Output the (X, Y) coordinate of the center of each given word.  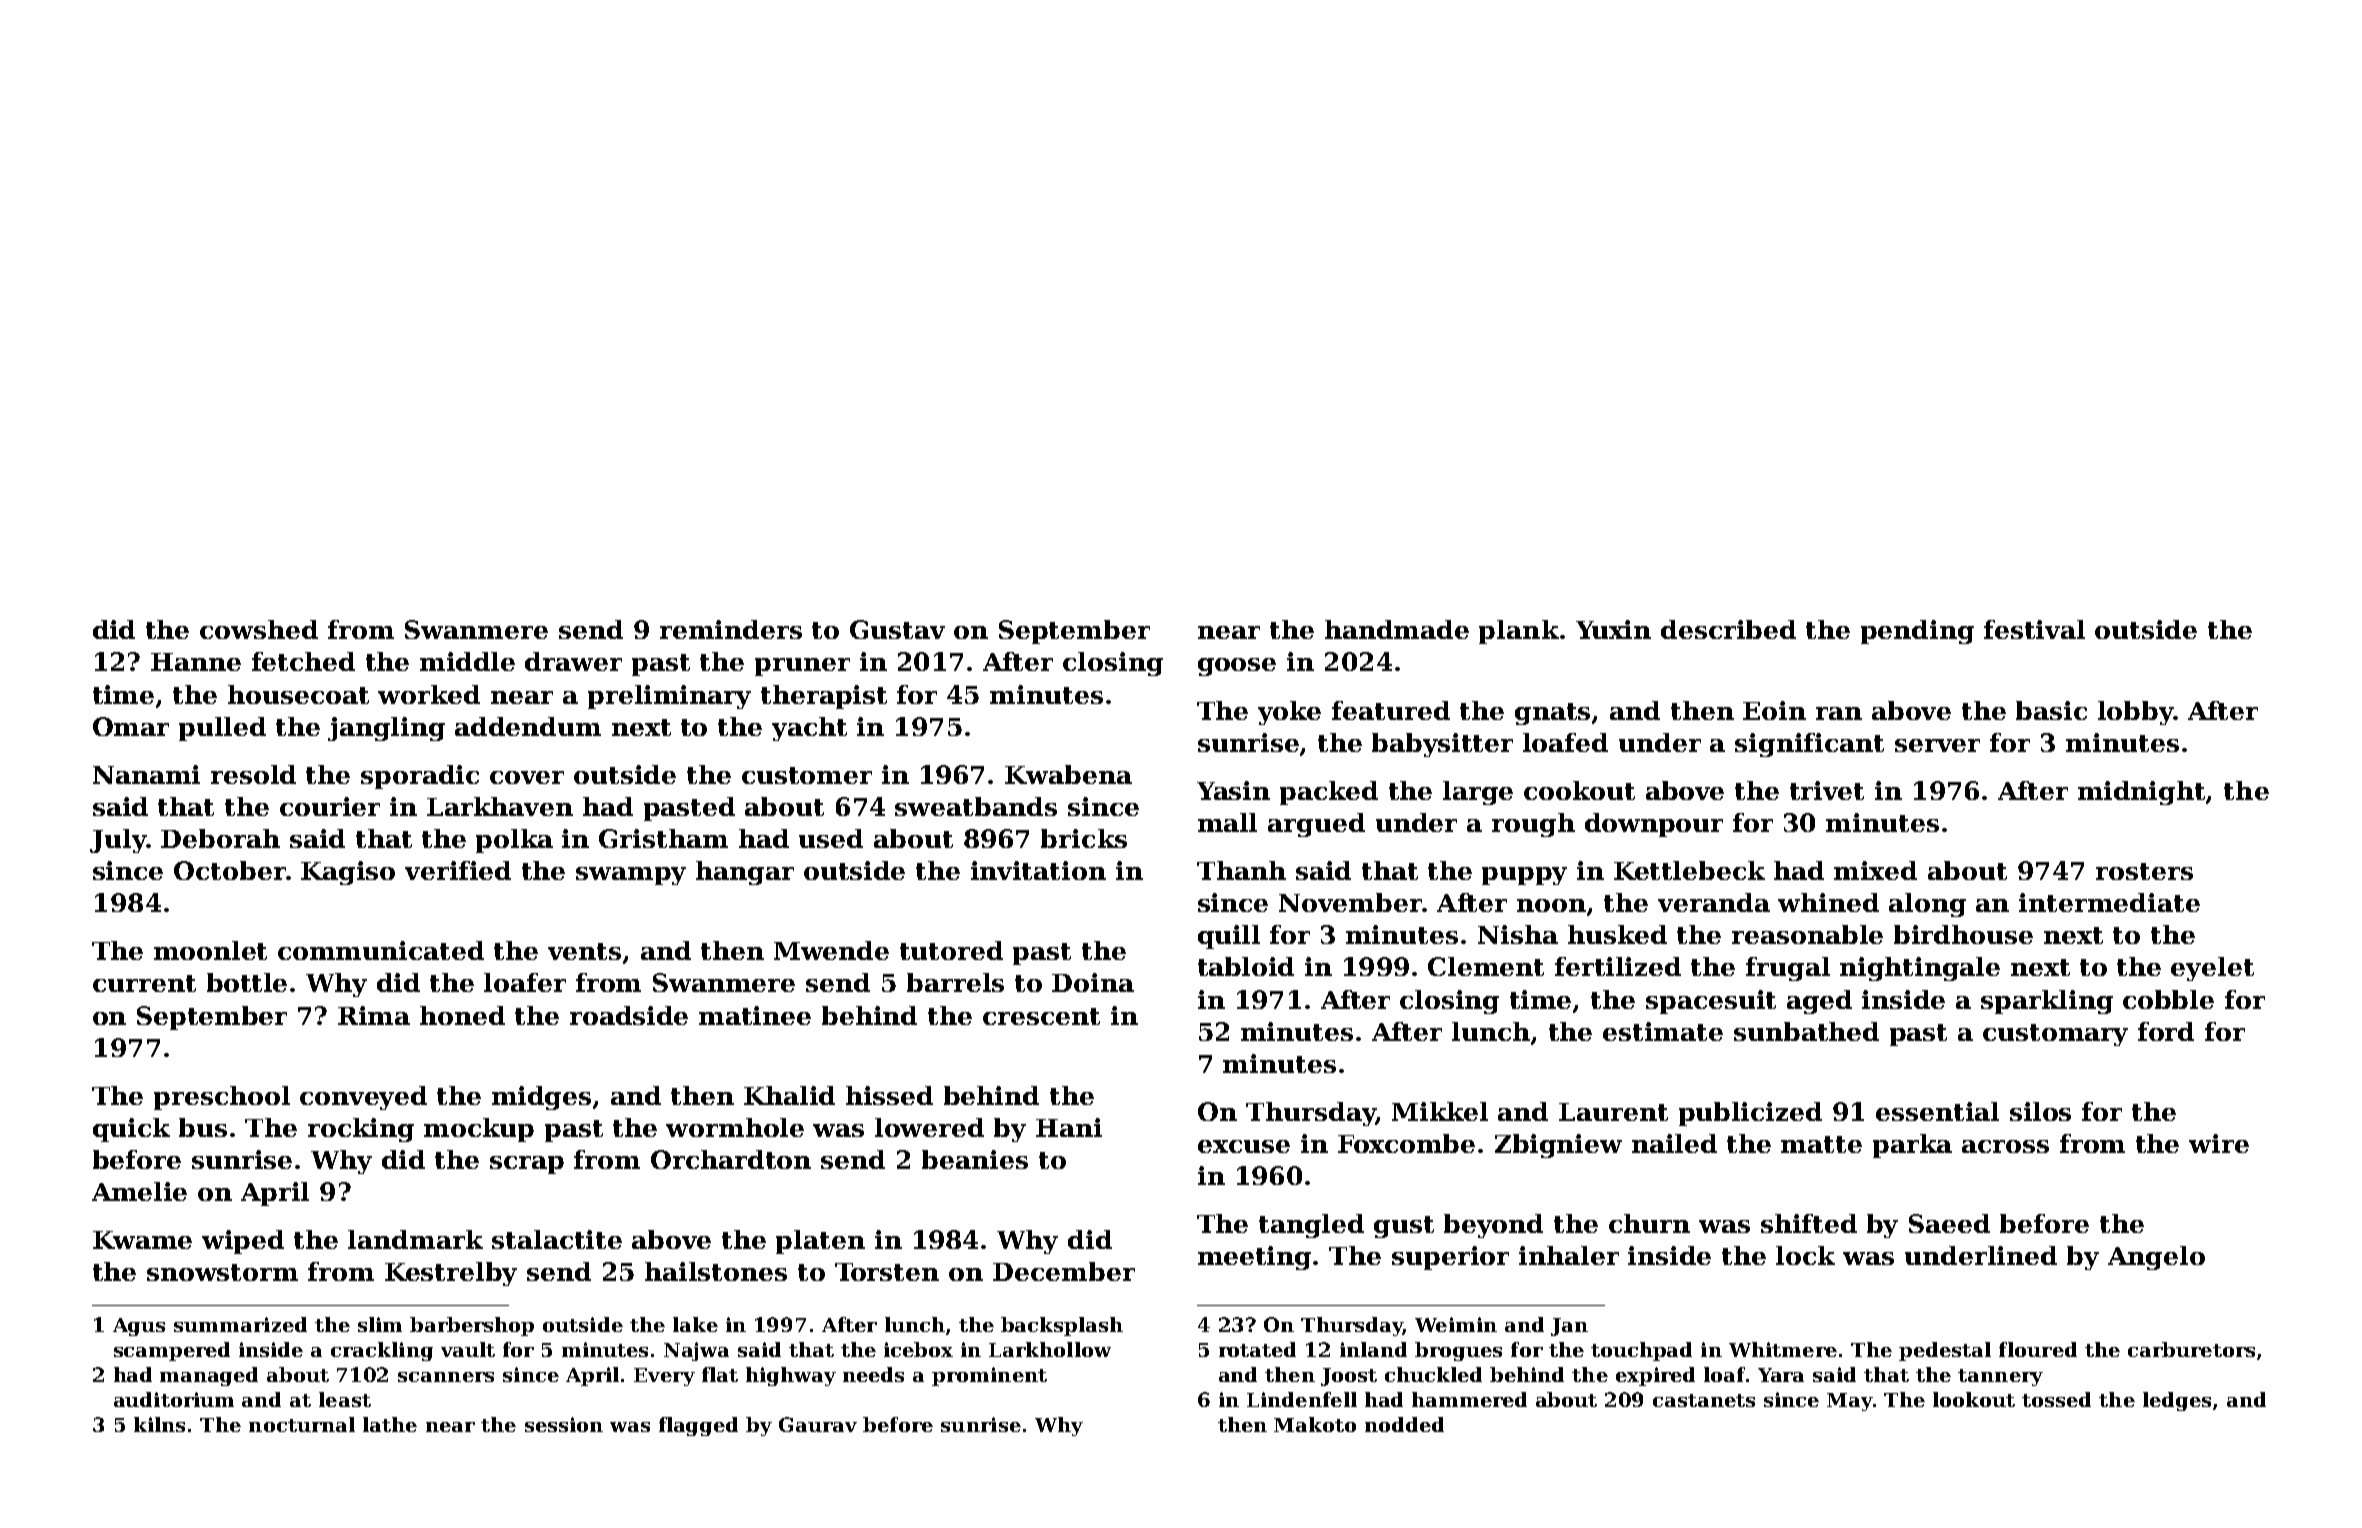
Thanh (1241, 870)
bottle (247, 982)
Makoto (1315, 1424)
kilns (159, 1424)
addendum (528, 726)
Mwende (831, 950)
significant (1809, 745)
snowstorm (222, 1272)
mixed (1875, 870)
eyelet (2212, 969)
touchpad (1641, 1351)
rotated (1257, 1349)
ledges (2177, 1401)
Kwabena (1068, 774)
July (118, 841)
